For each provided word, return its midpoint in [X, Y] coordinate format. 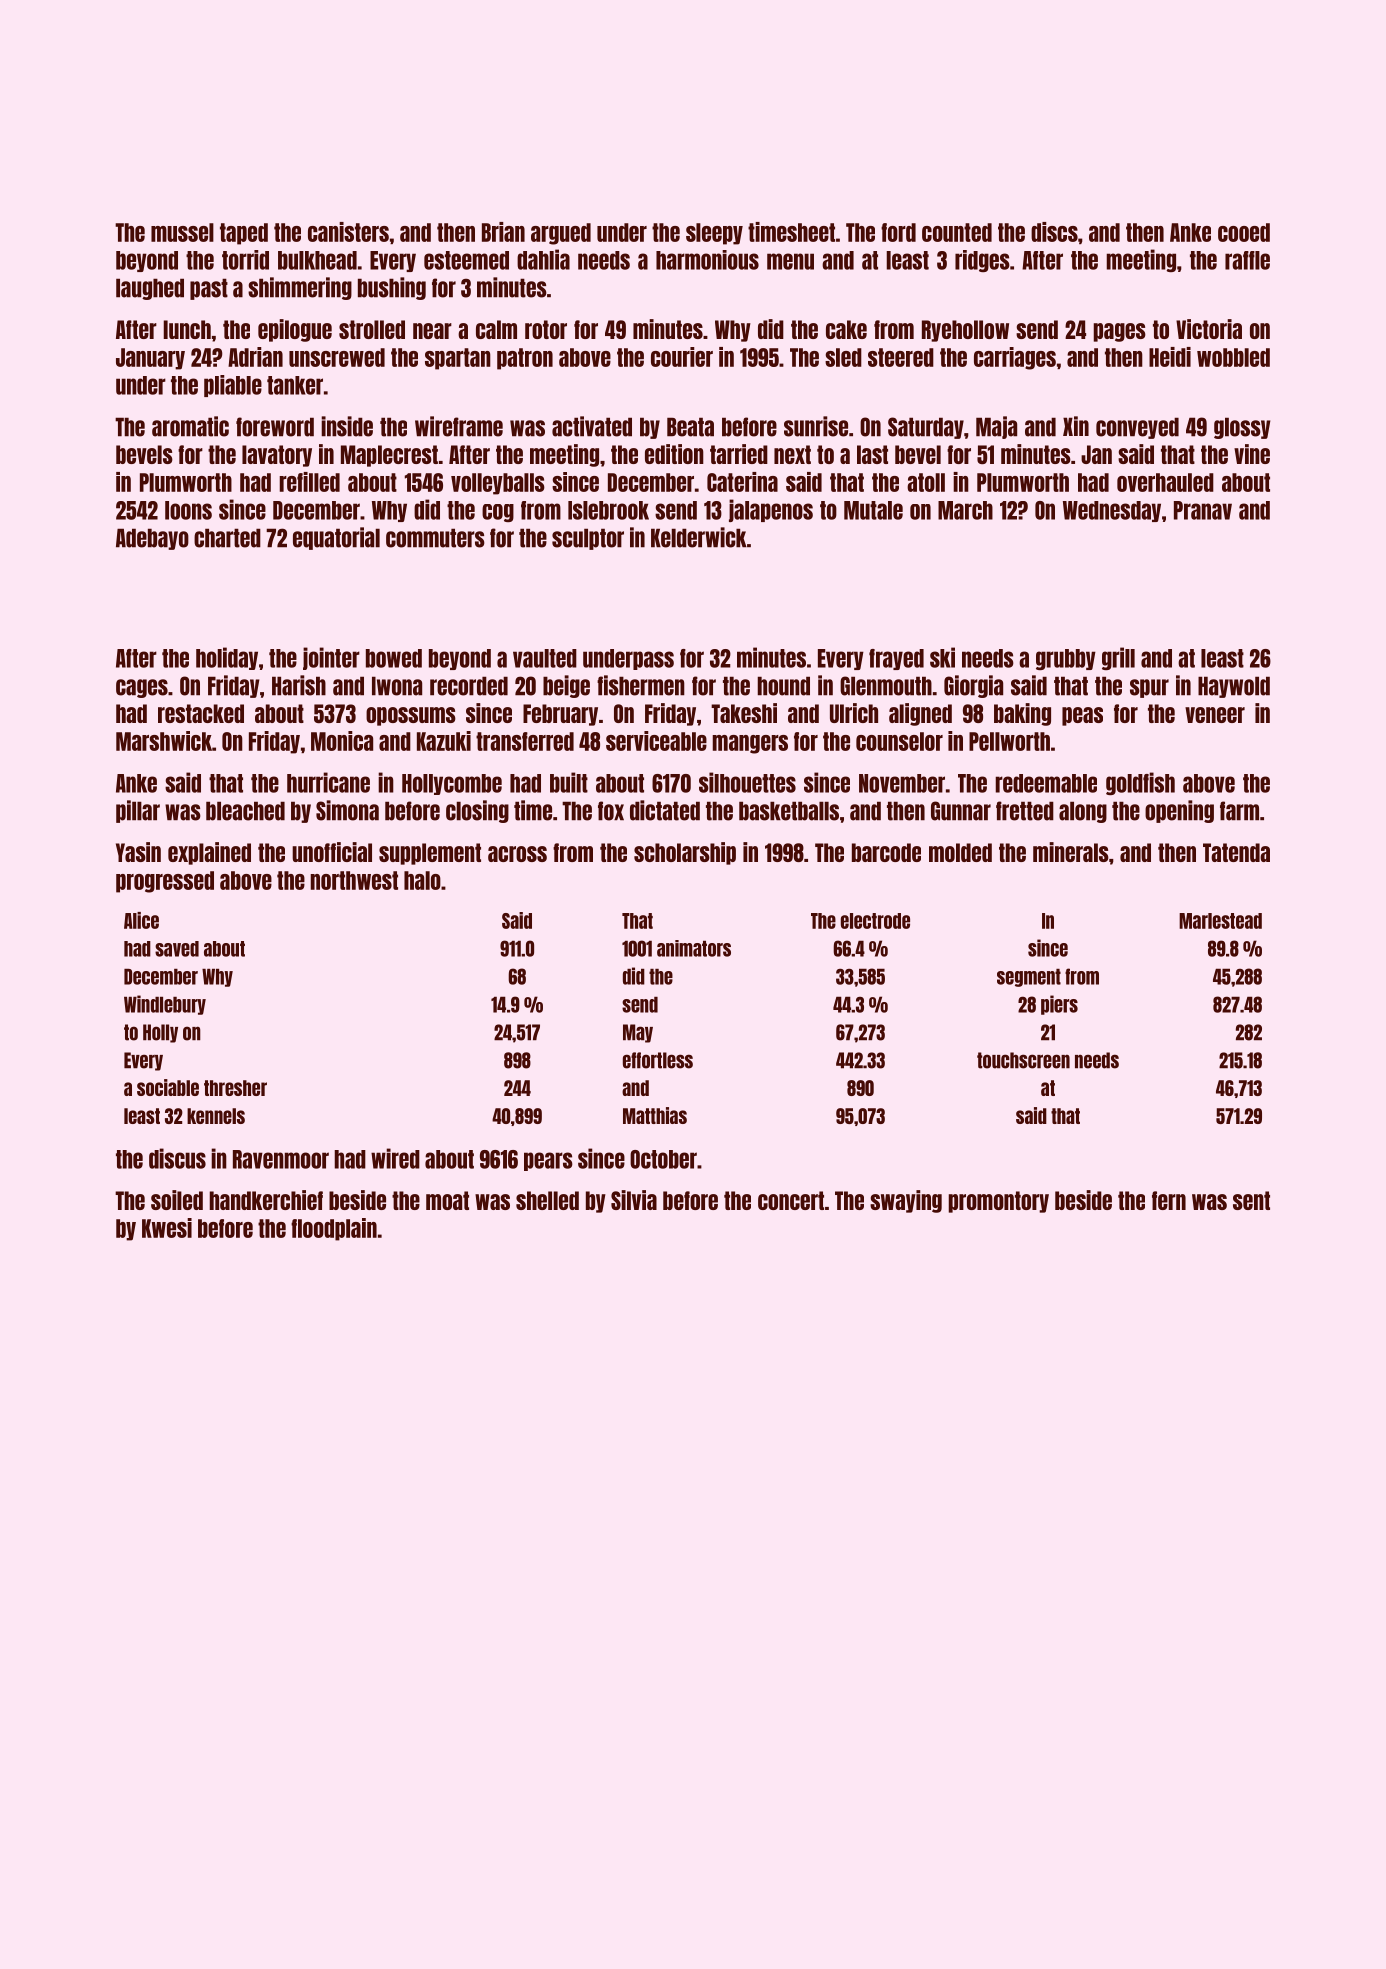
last [872, 454]
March [965, 510]
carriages [1015, 358]
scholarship [685, 853]
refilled [309, 482]
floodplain [334, 1229]
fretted [1025, 811]
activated [592, 426]
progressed [165, 882]
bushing [392, 288]
